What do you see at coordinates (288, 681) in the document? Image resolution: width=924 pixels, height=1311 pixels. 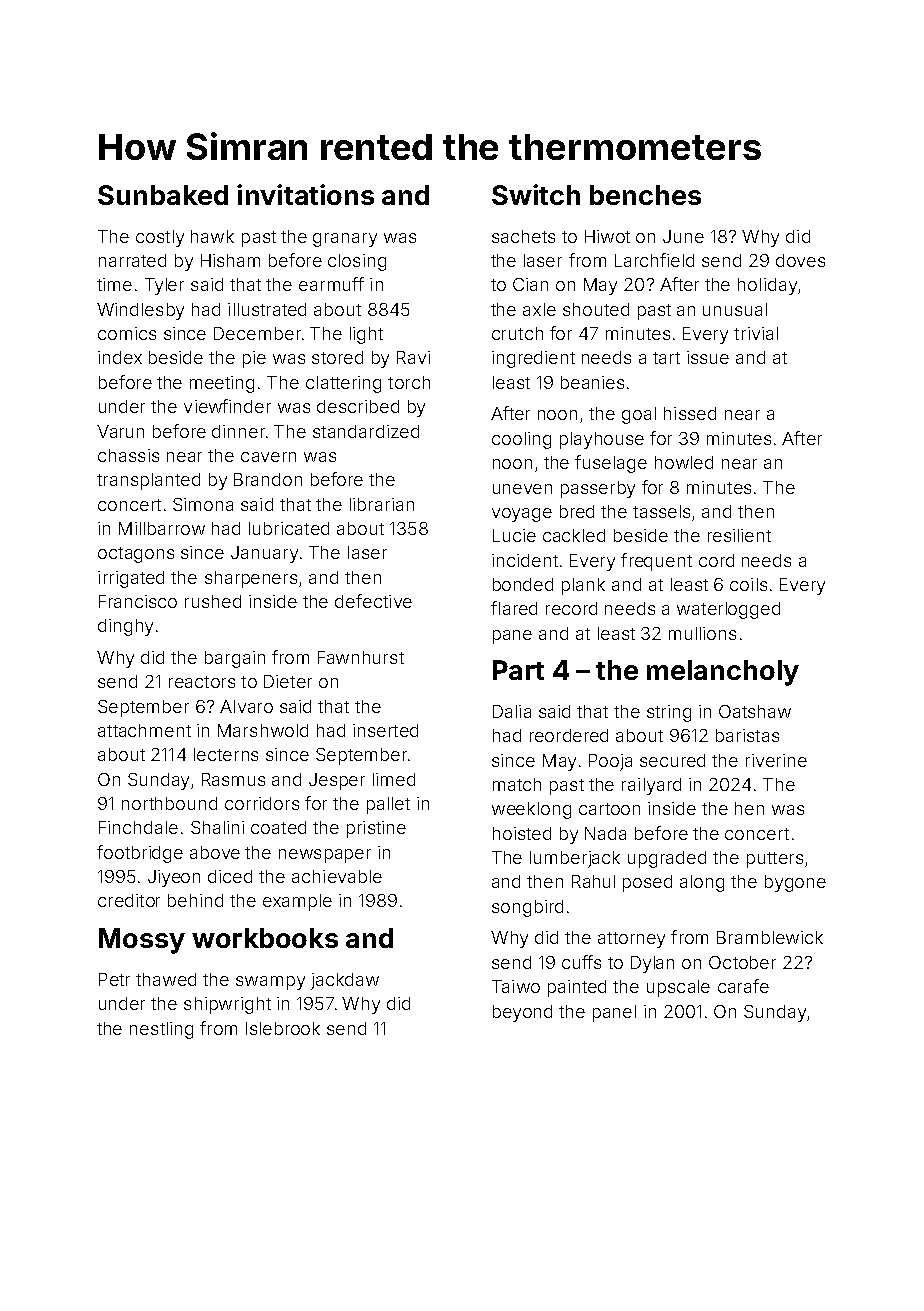 I see `Dieter` at bounding box center [288, 681].
